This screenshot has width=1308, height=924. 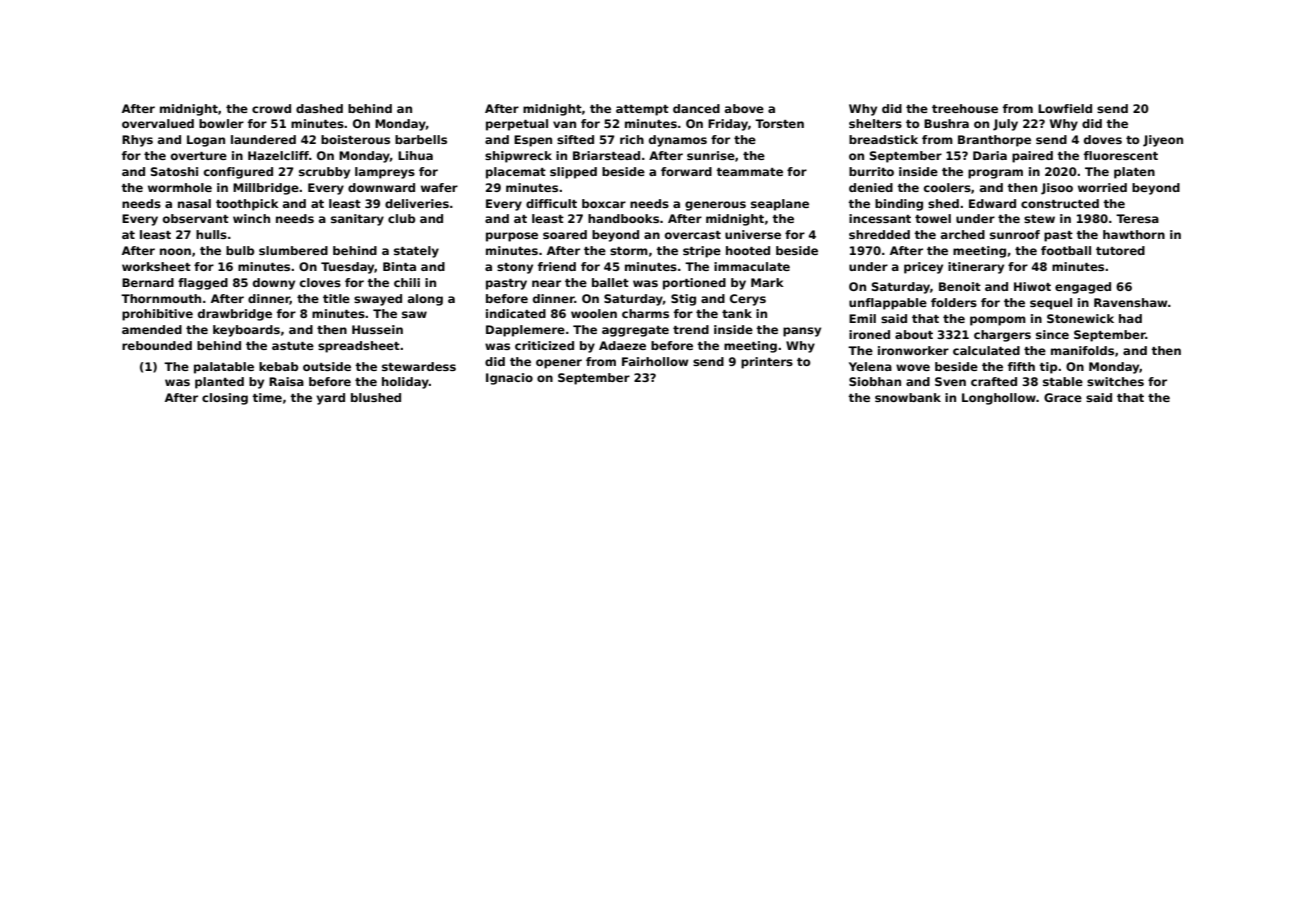 What do you see at coordinates (509, 379) in the screenshot?
I see `Ignacio` at bounding box center [509, 379].
